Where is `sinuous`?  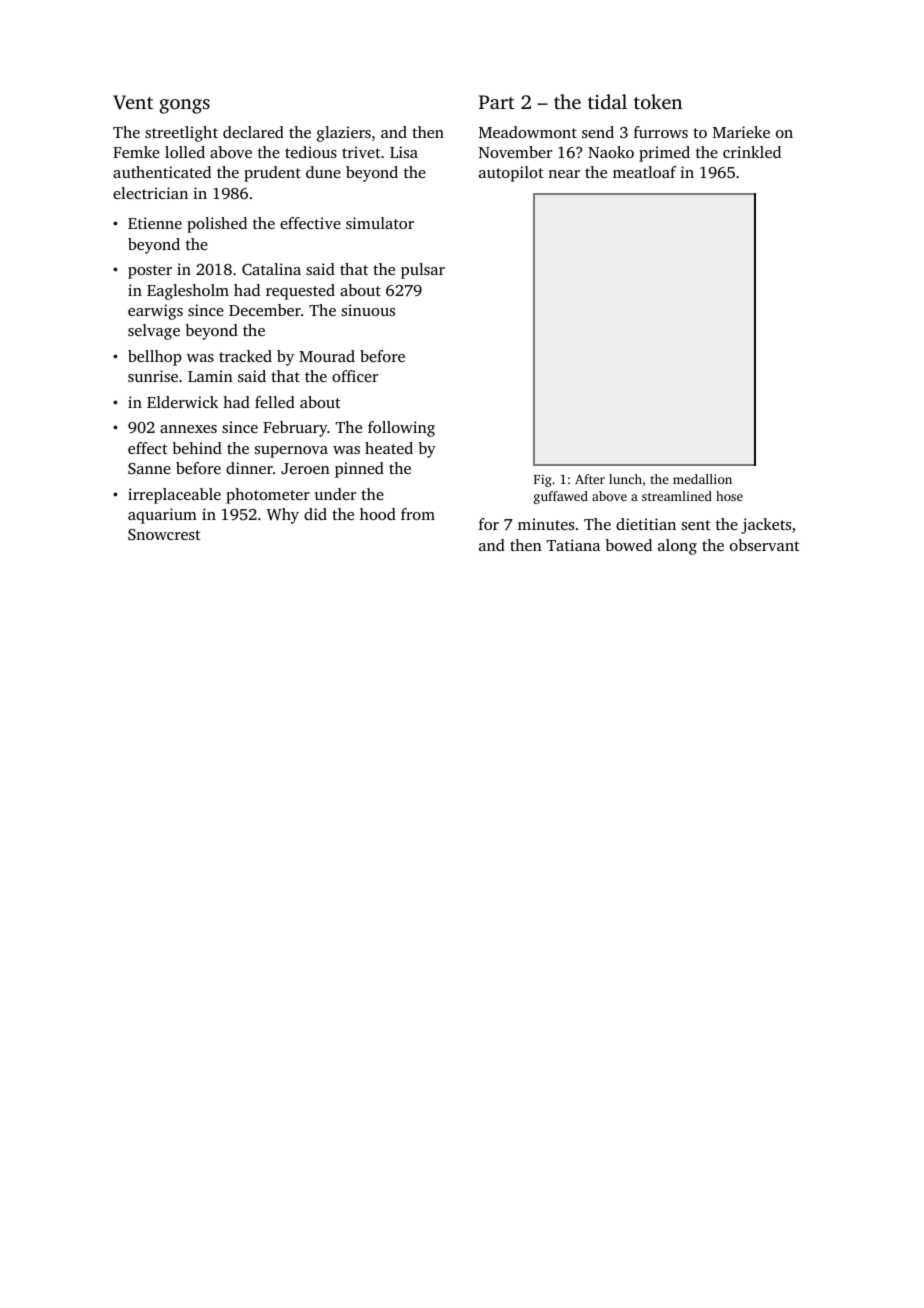
sinuous is located at coordinates (368, 310).
